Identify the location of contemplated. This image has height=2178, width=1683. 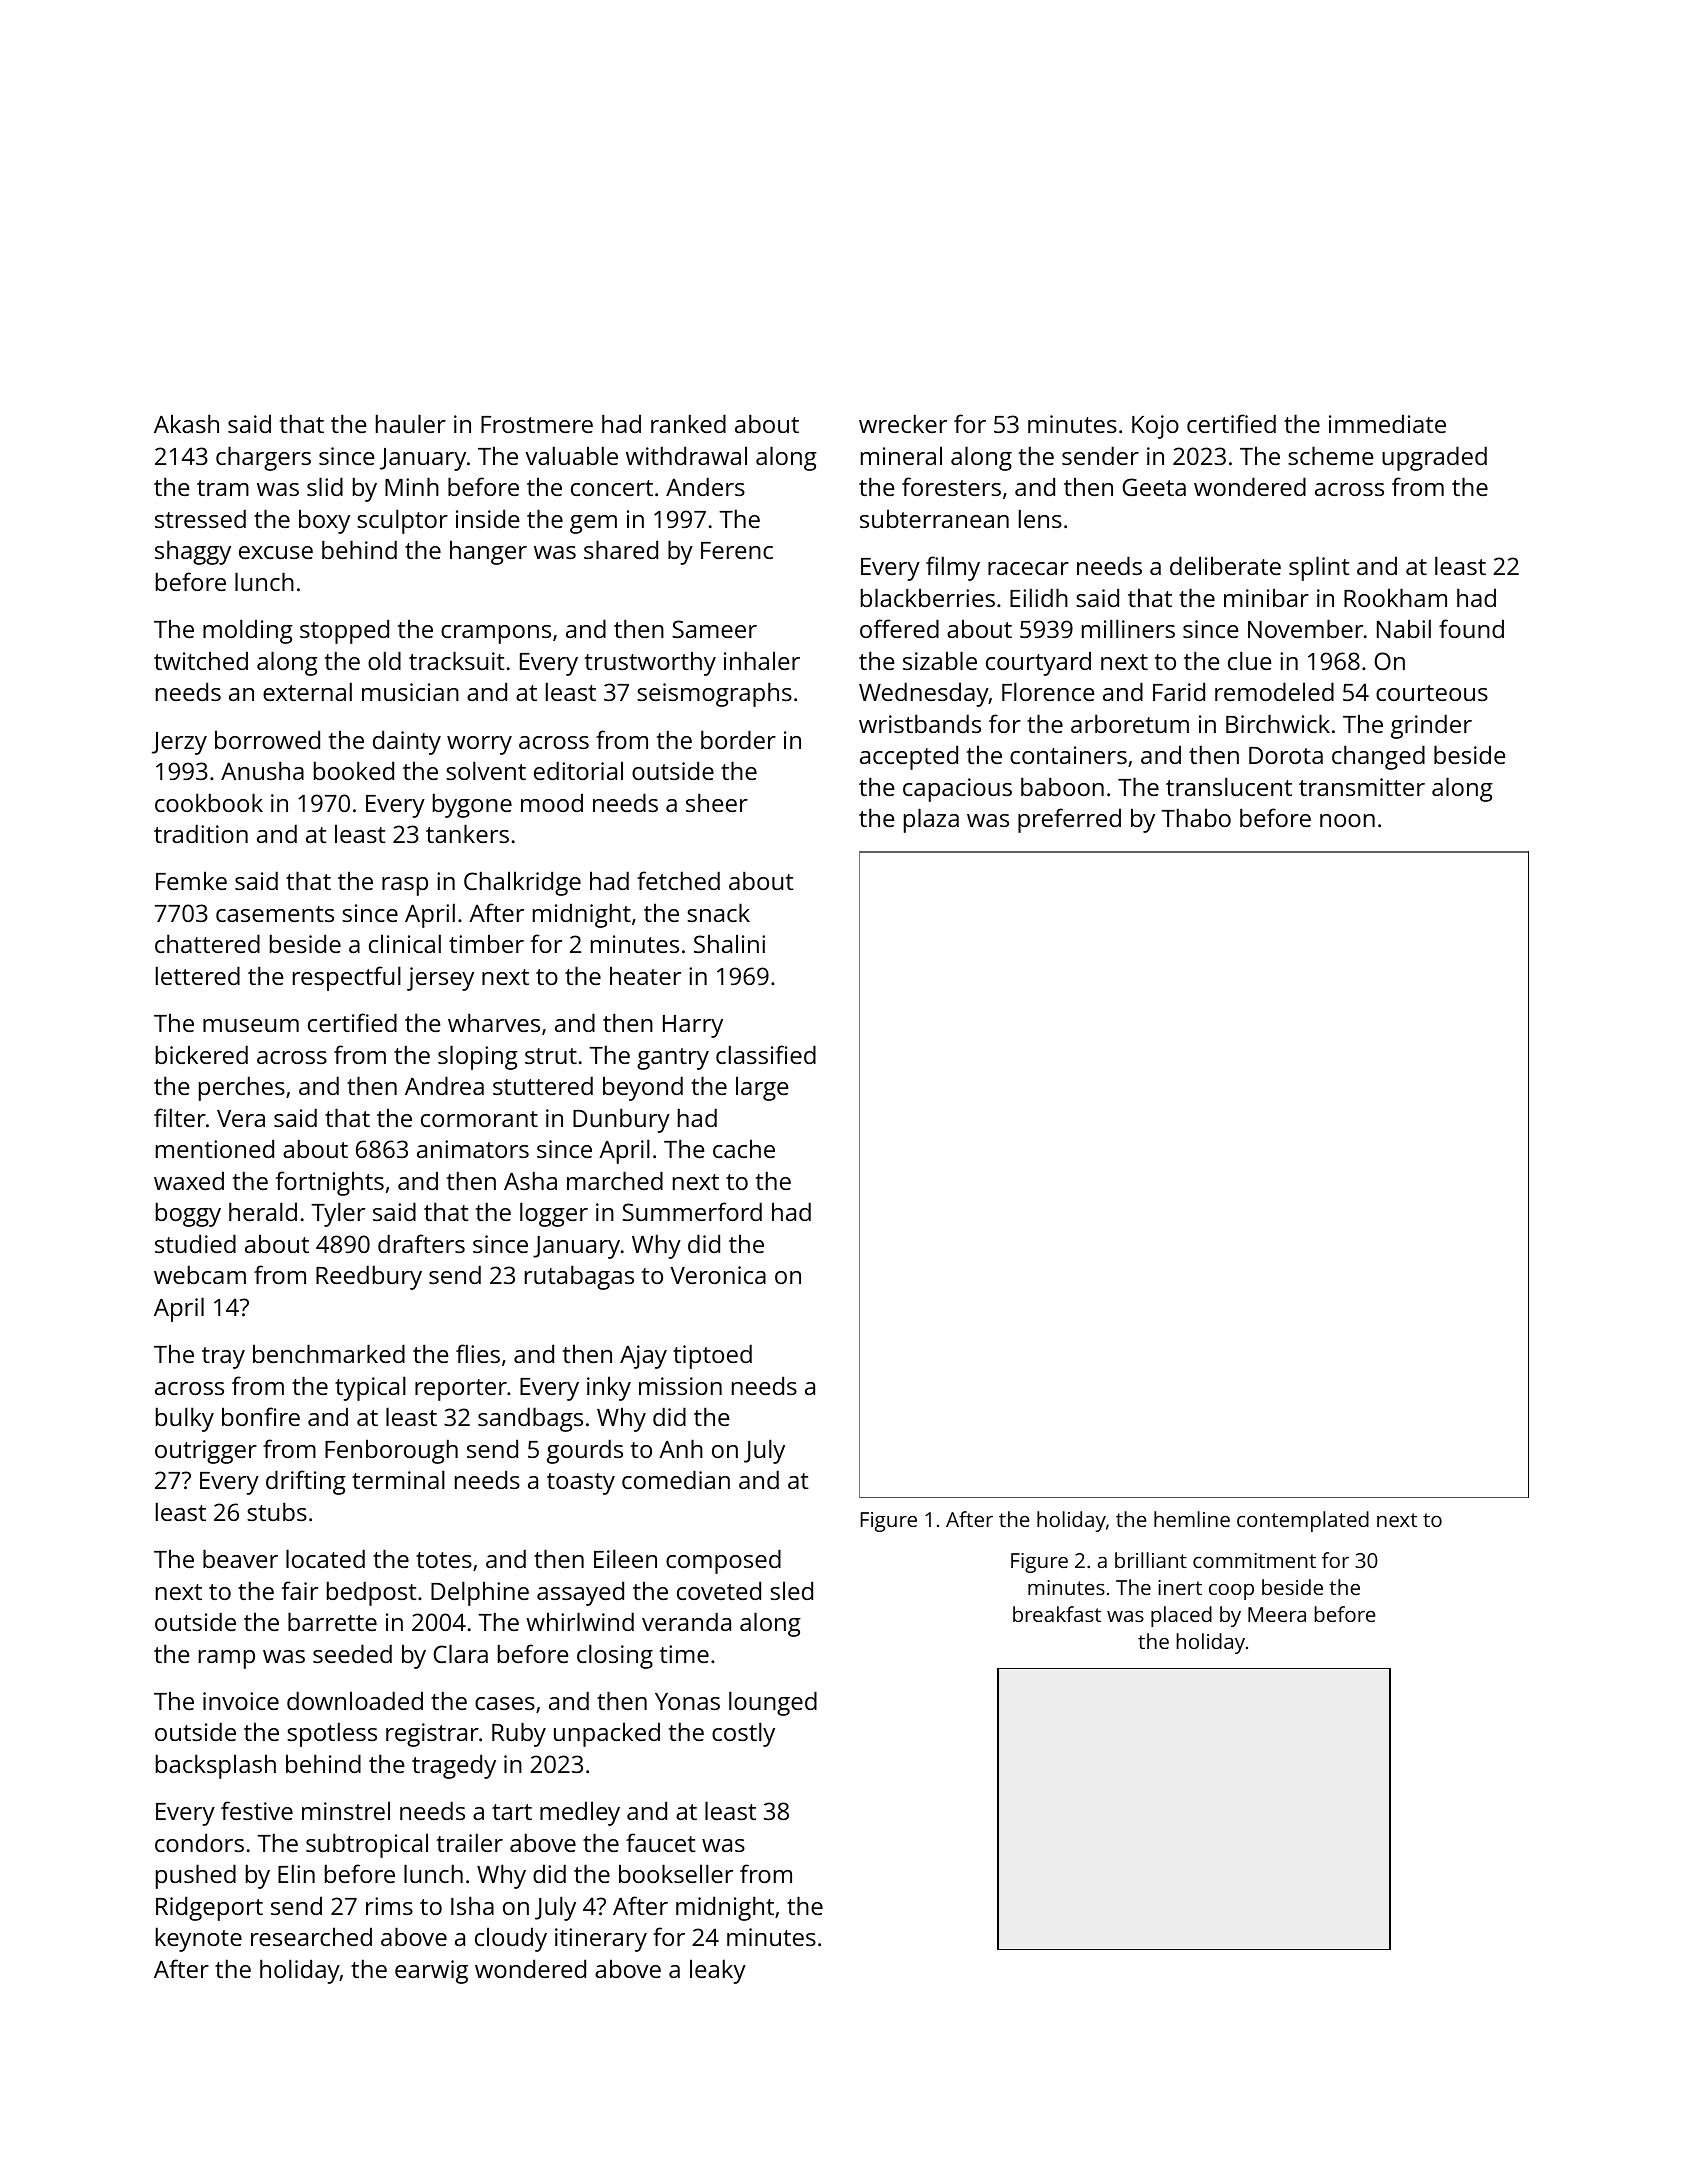
(1303, 1521).
